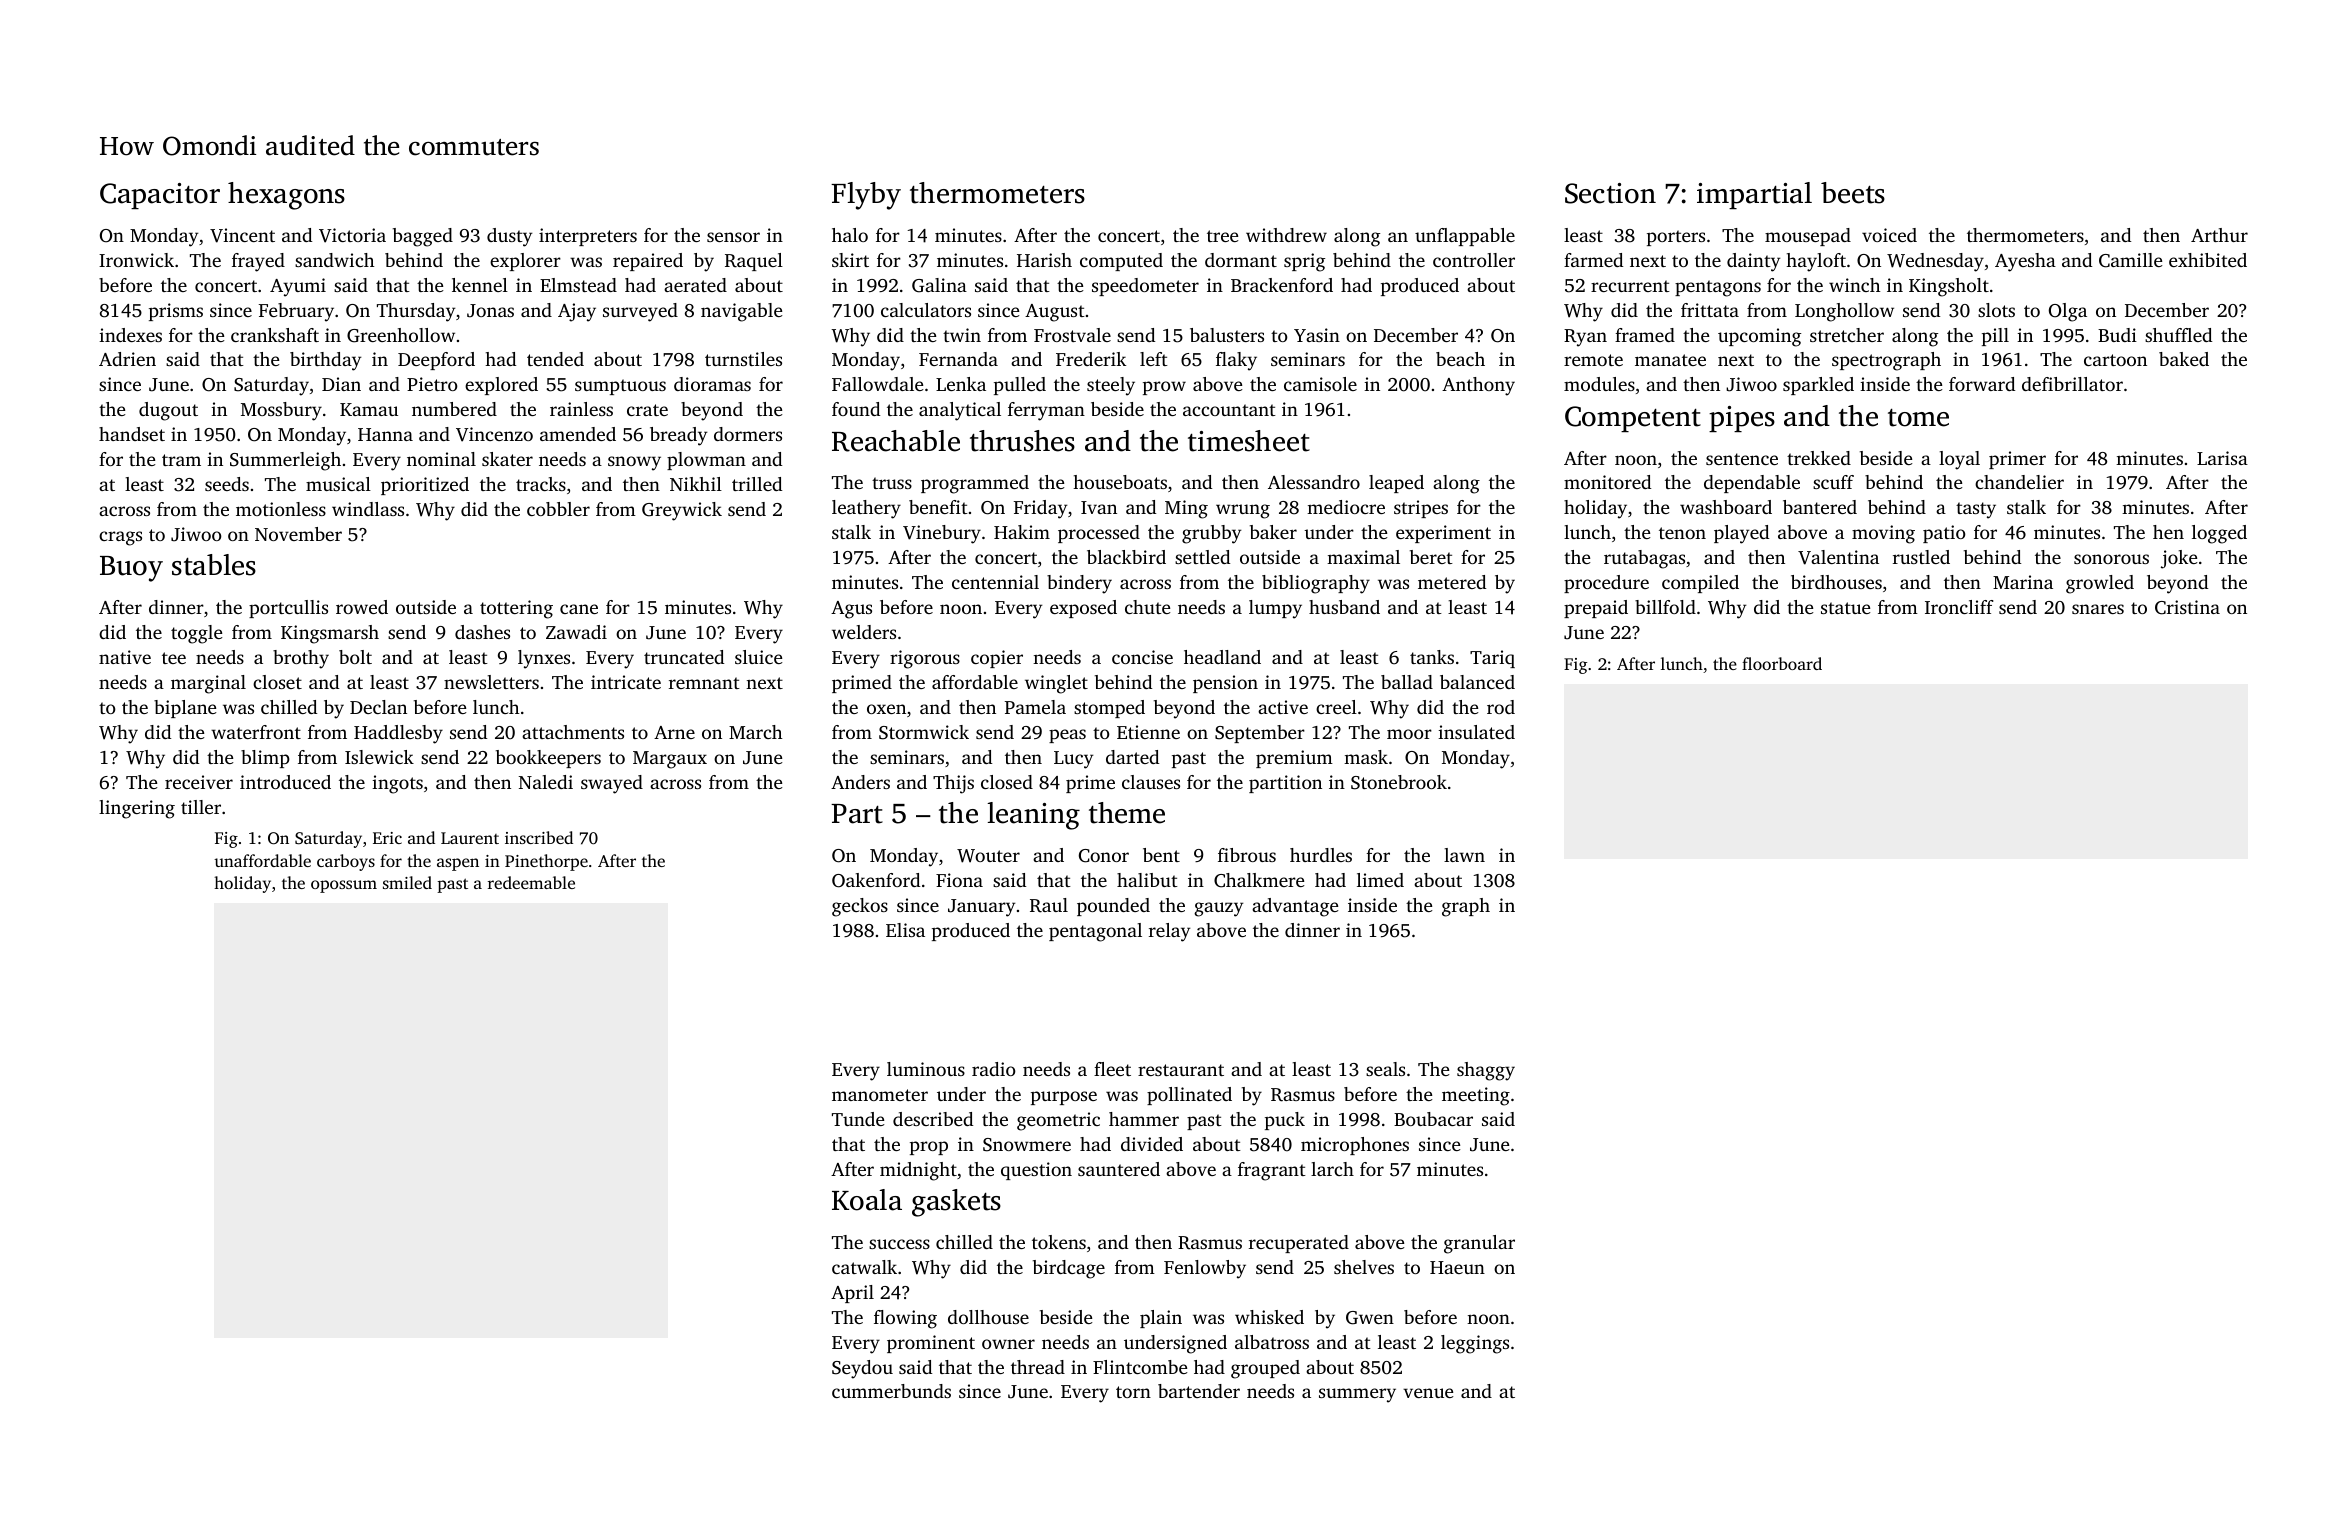  Describe the element at coordinates (1853, 193) in the image. I see `beets` at that location.
